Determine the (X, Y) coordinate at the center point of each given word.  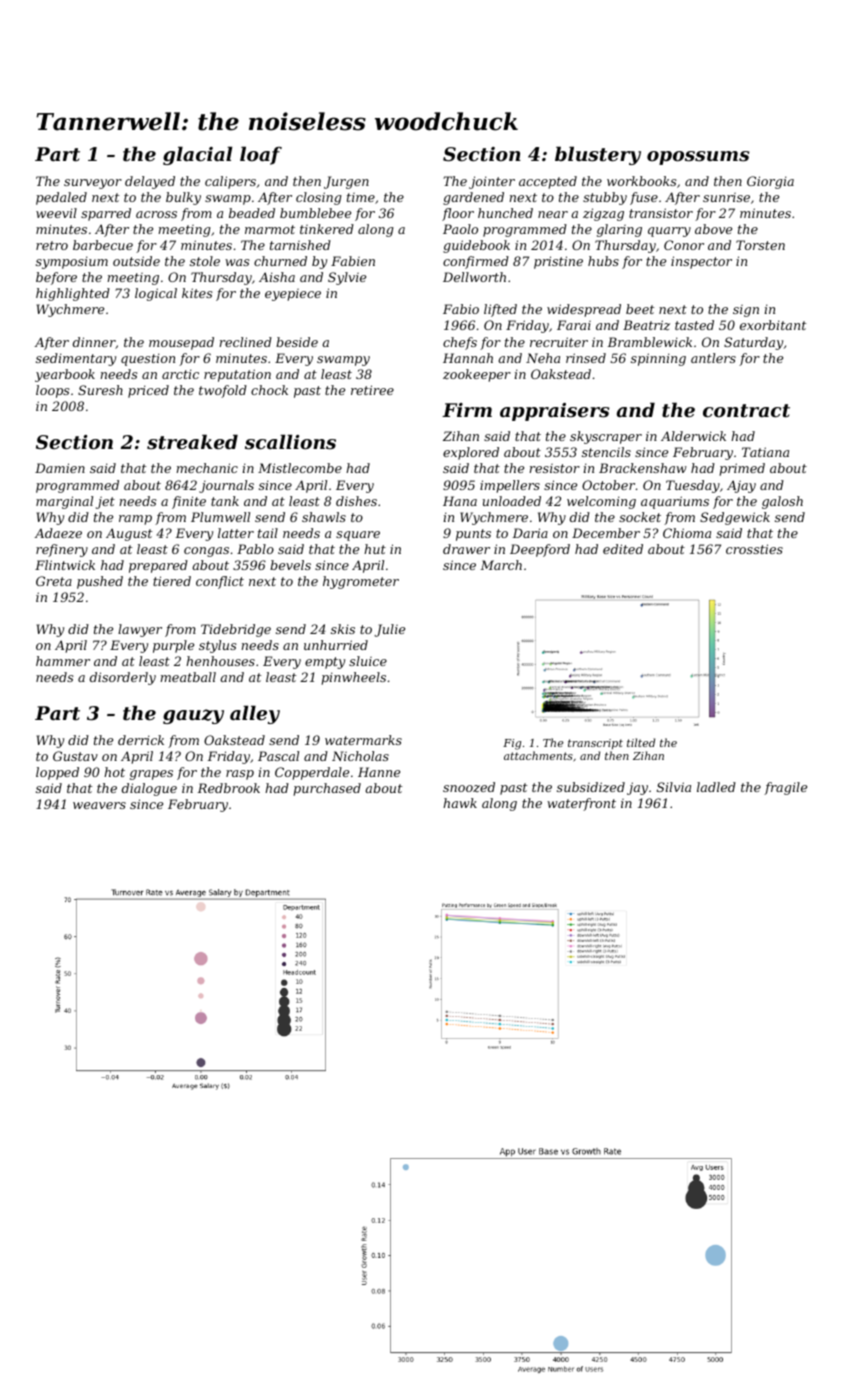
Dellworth (474, 277)
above (713, 229)
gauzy (193, 716)
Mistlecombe (300, 468)
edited (623, 549)
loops (52, 391)
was (237, 262)
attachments (538, 755)
